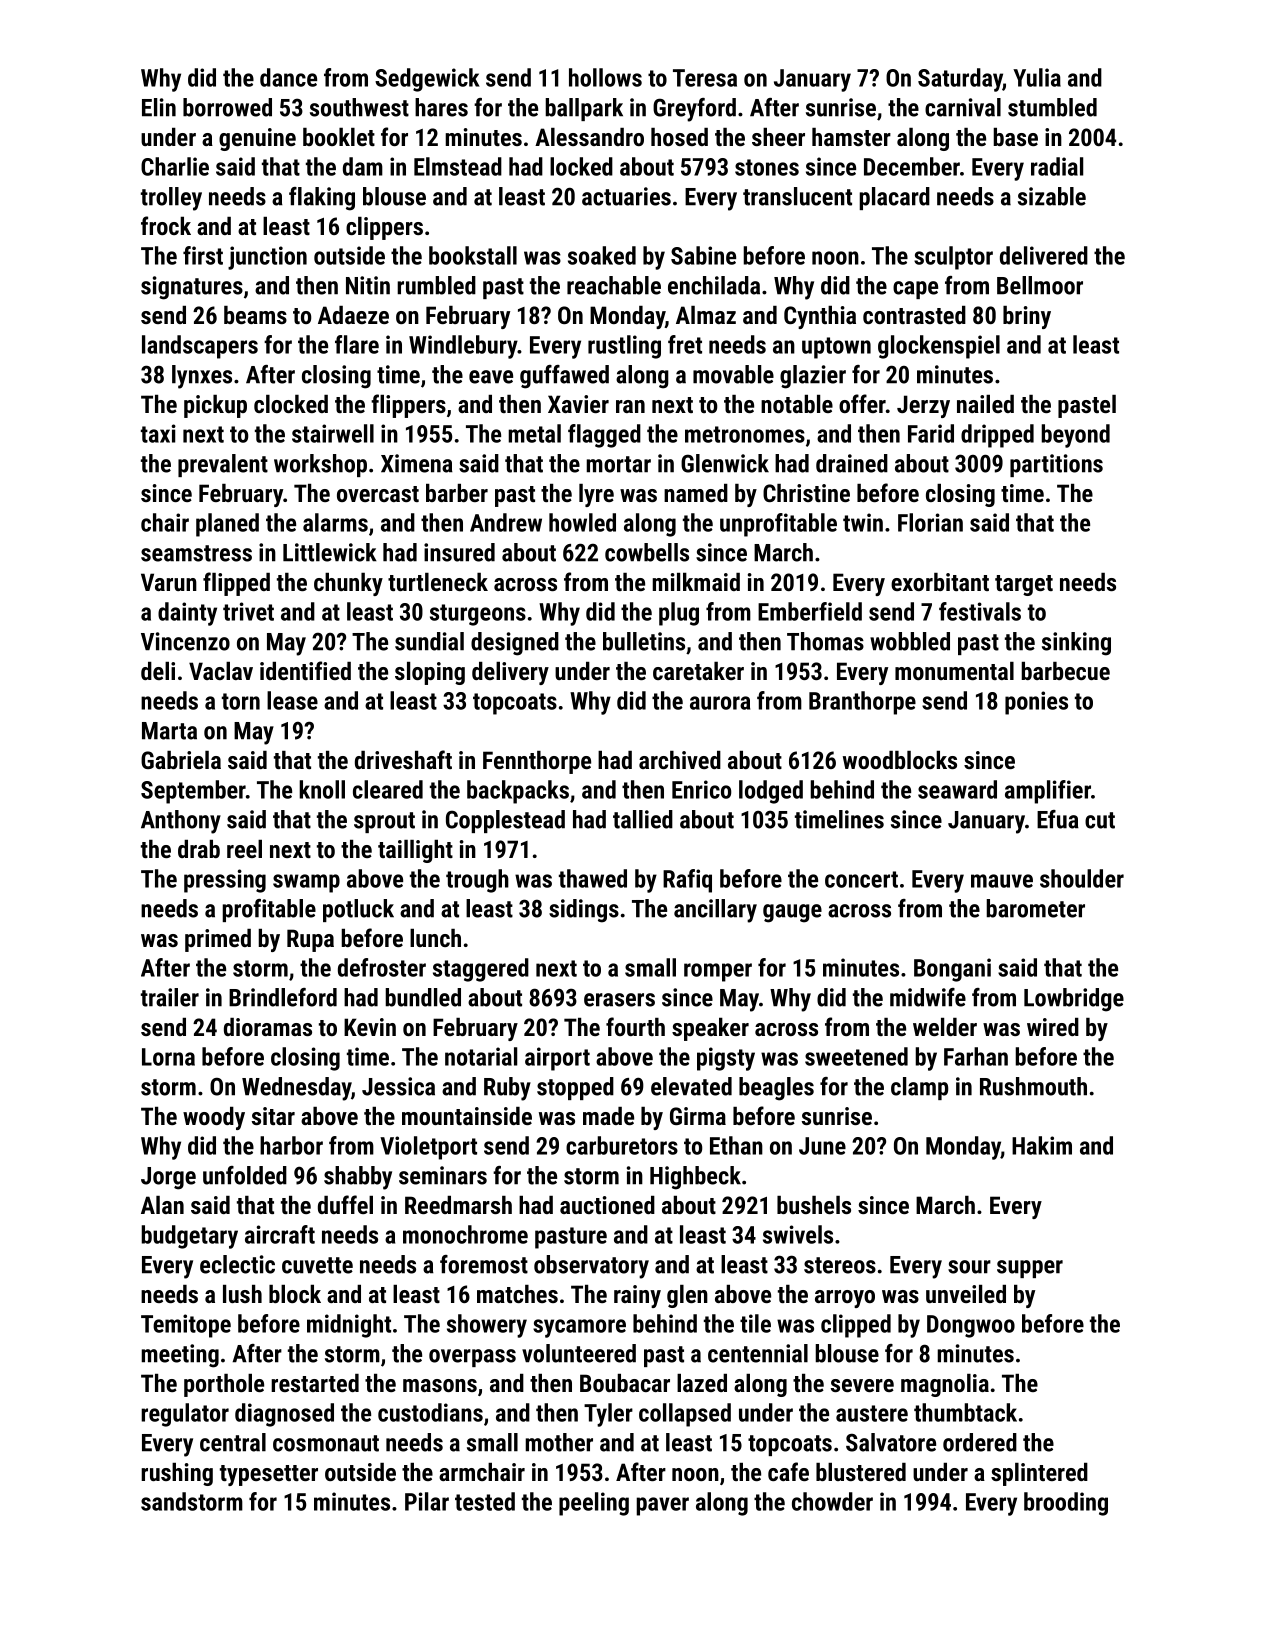 This image has height=1639, width=1267. Describe the element at coordinates (1002, 881) in the image. I see `mauve` at that location.
